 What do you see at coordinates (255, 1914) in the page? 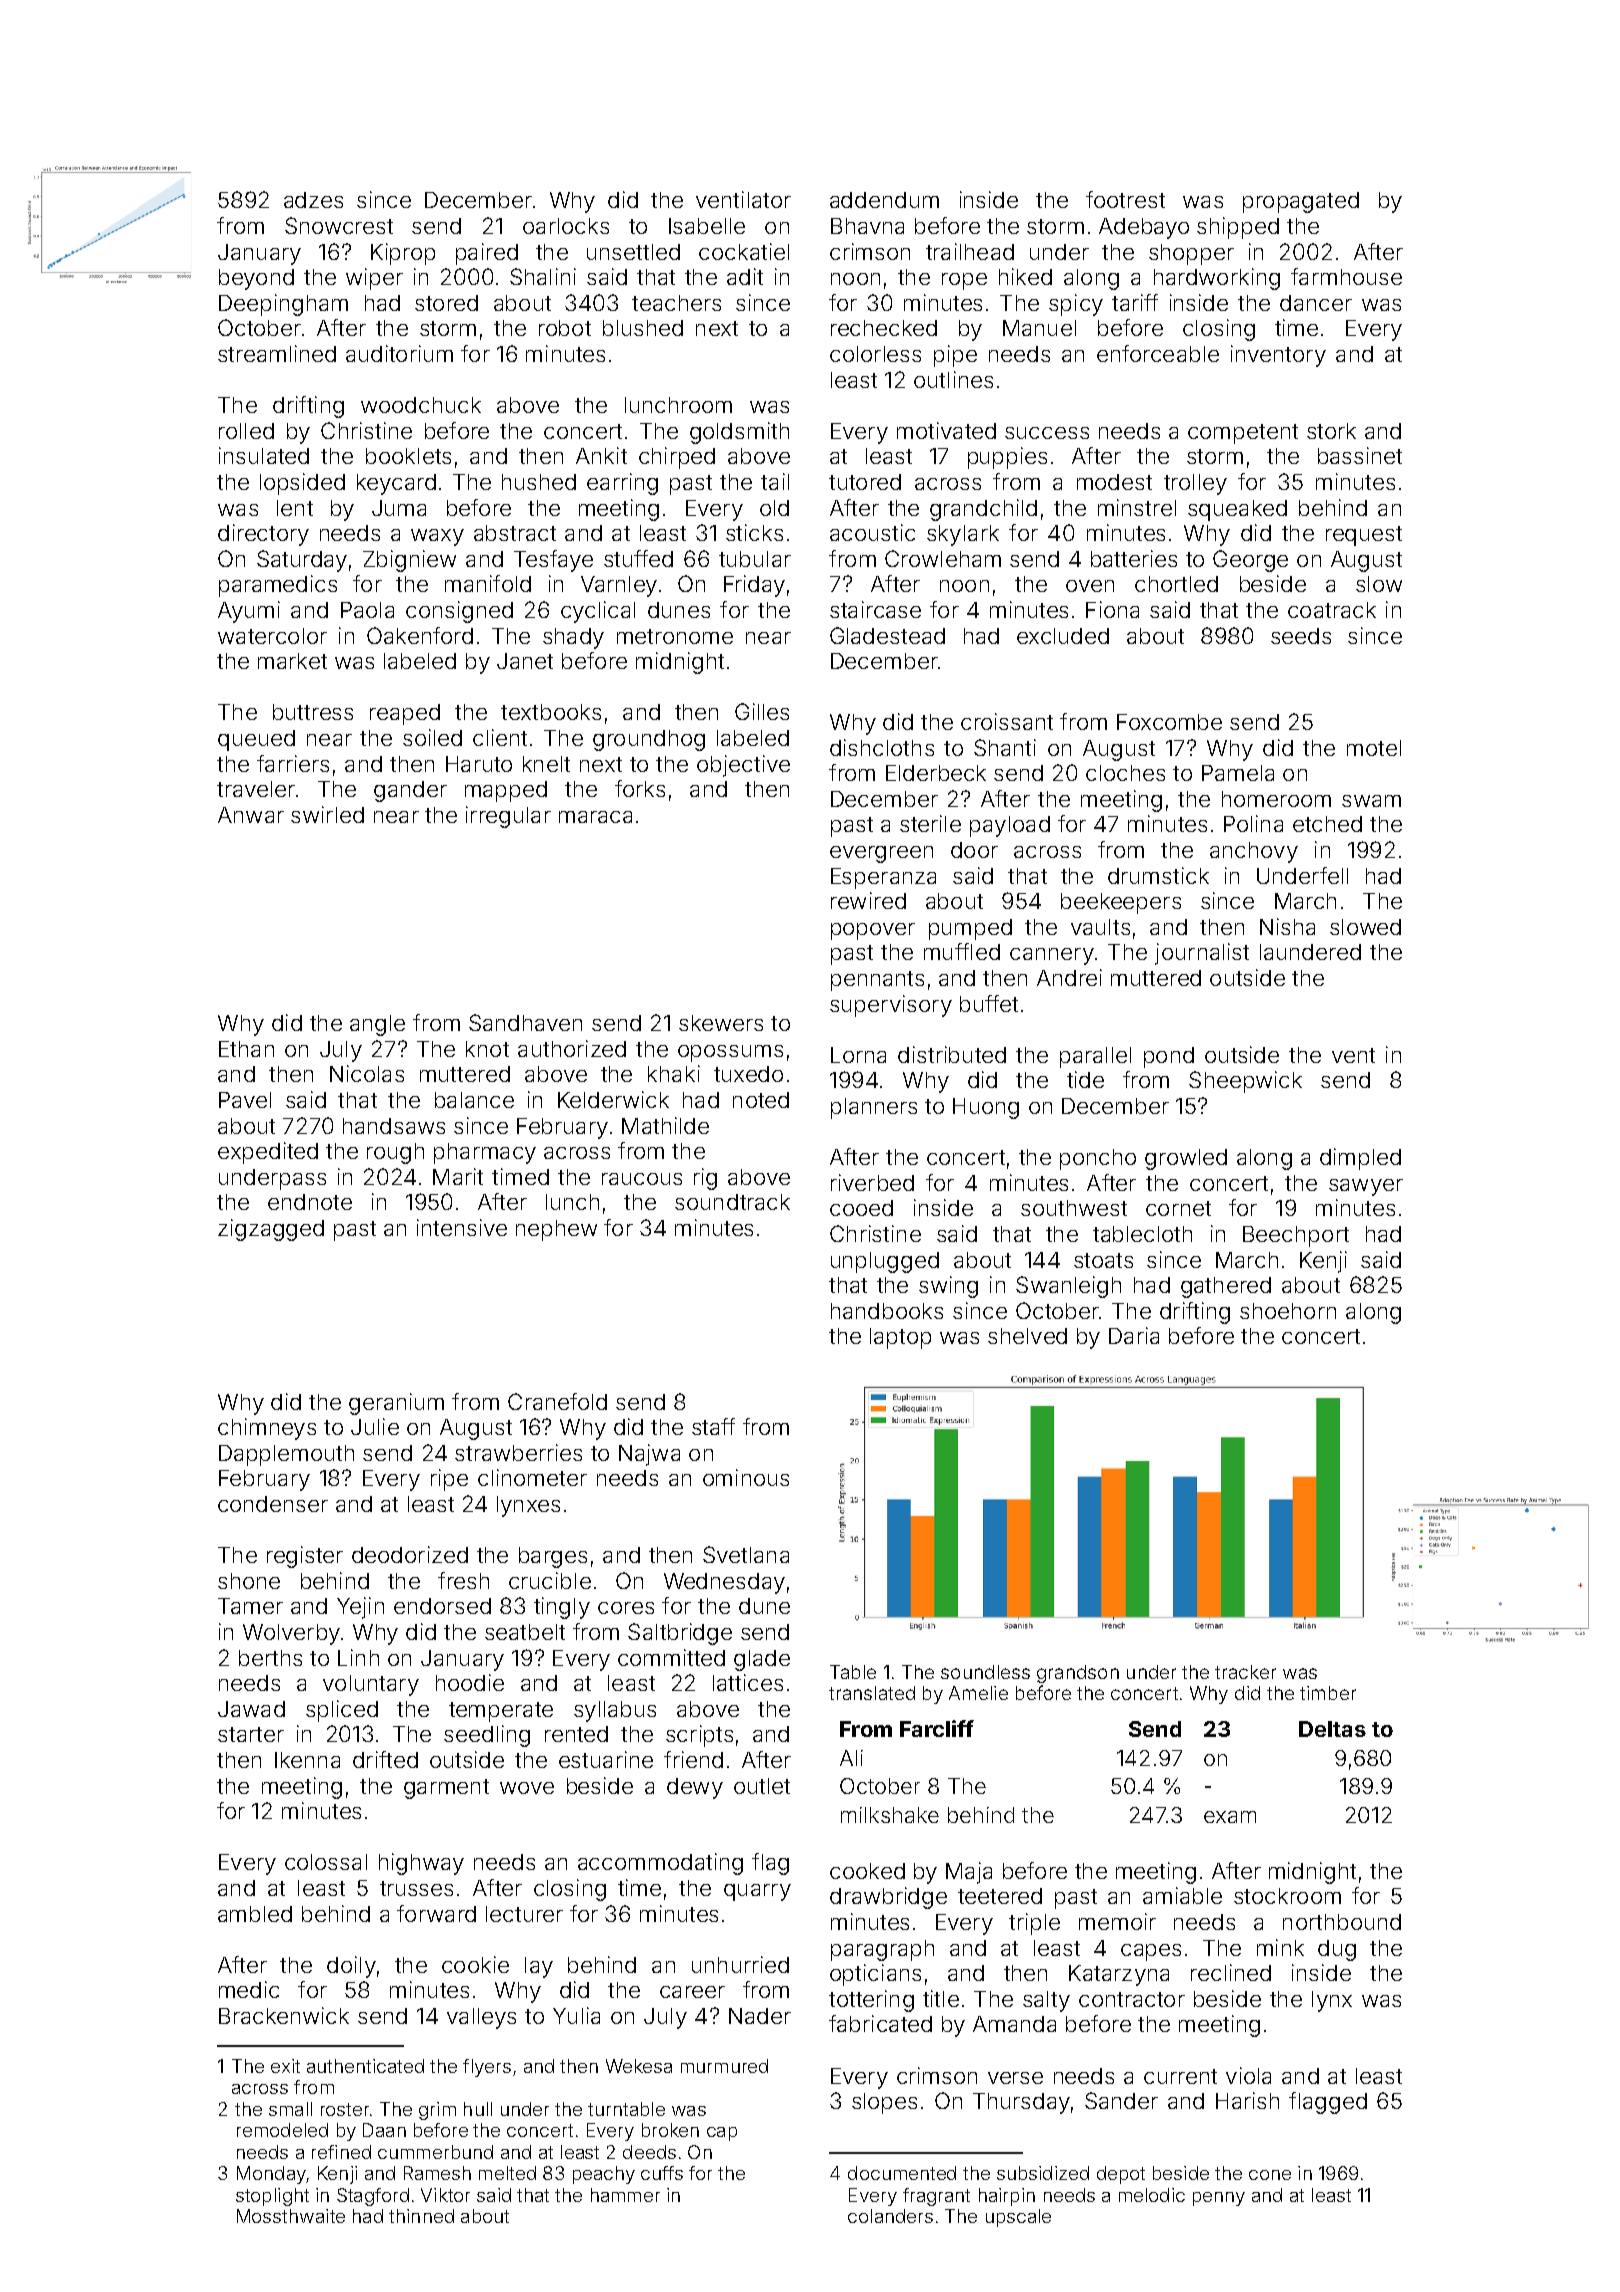
I see `ambled` at bounding box center [255, 1914].
